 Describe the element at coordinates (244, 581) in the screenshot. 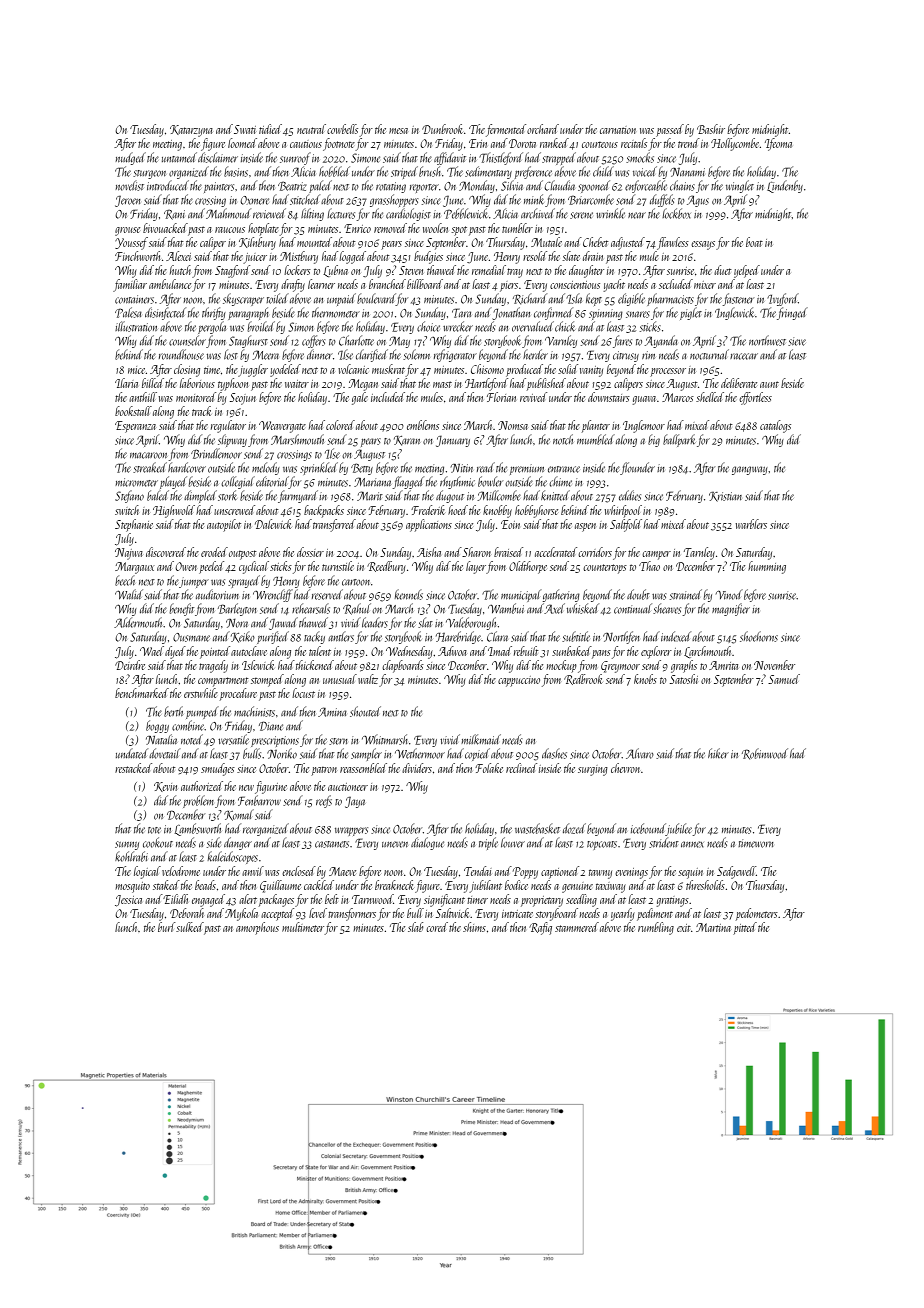

I see `sprayed` at that location.
